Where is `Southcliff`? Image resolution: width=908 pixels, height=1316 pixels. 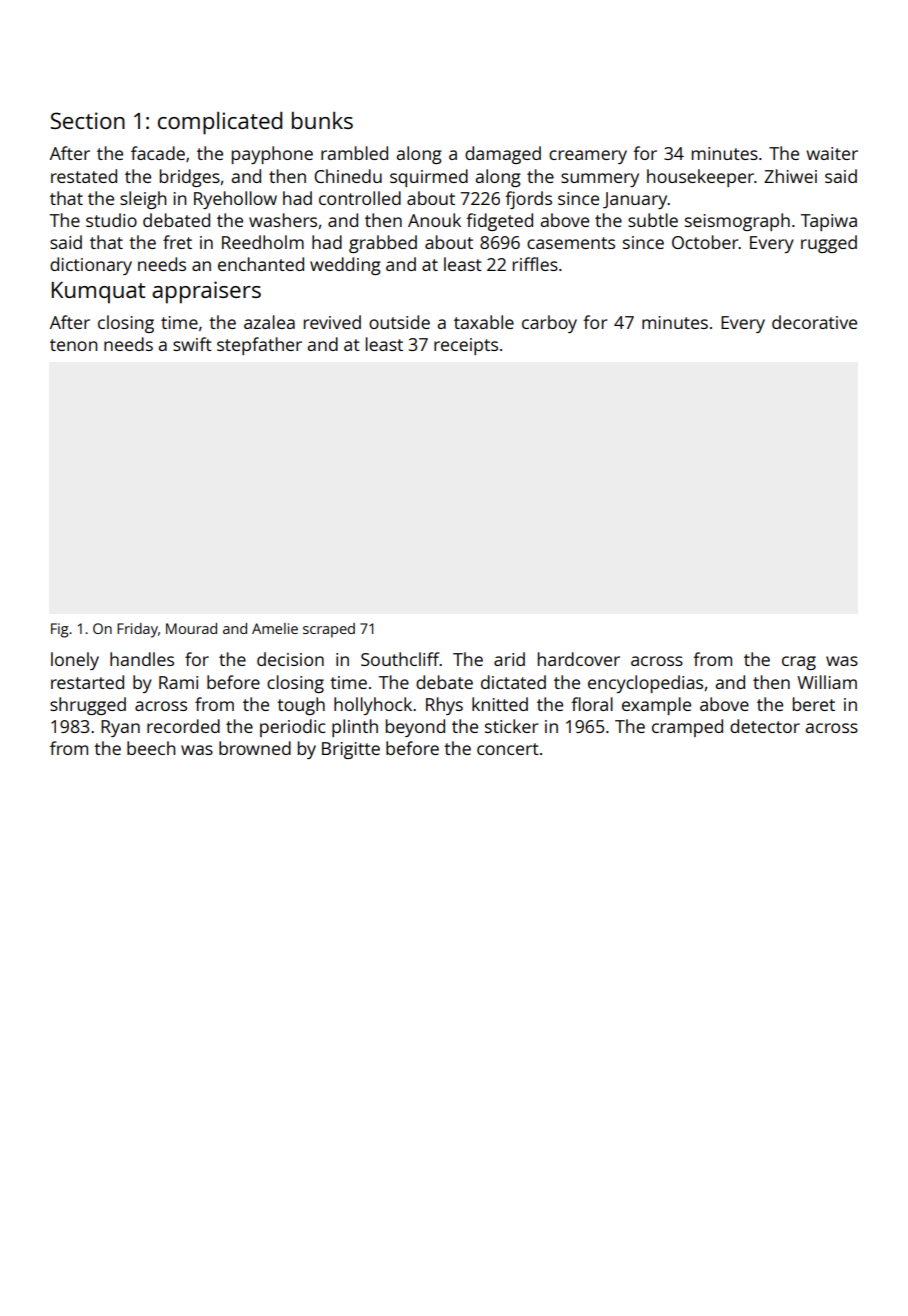 Southcliff is located at coordinates (400, 659).
